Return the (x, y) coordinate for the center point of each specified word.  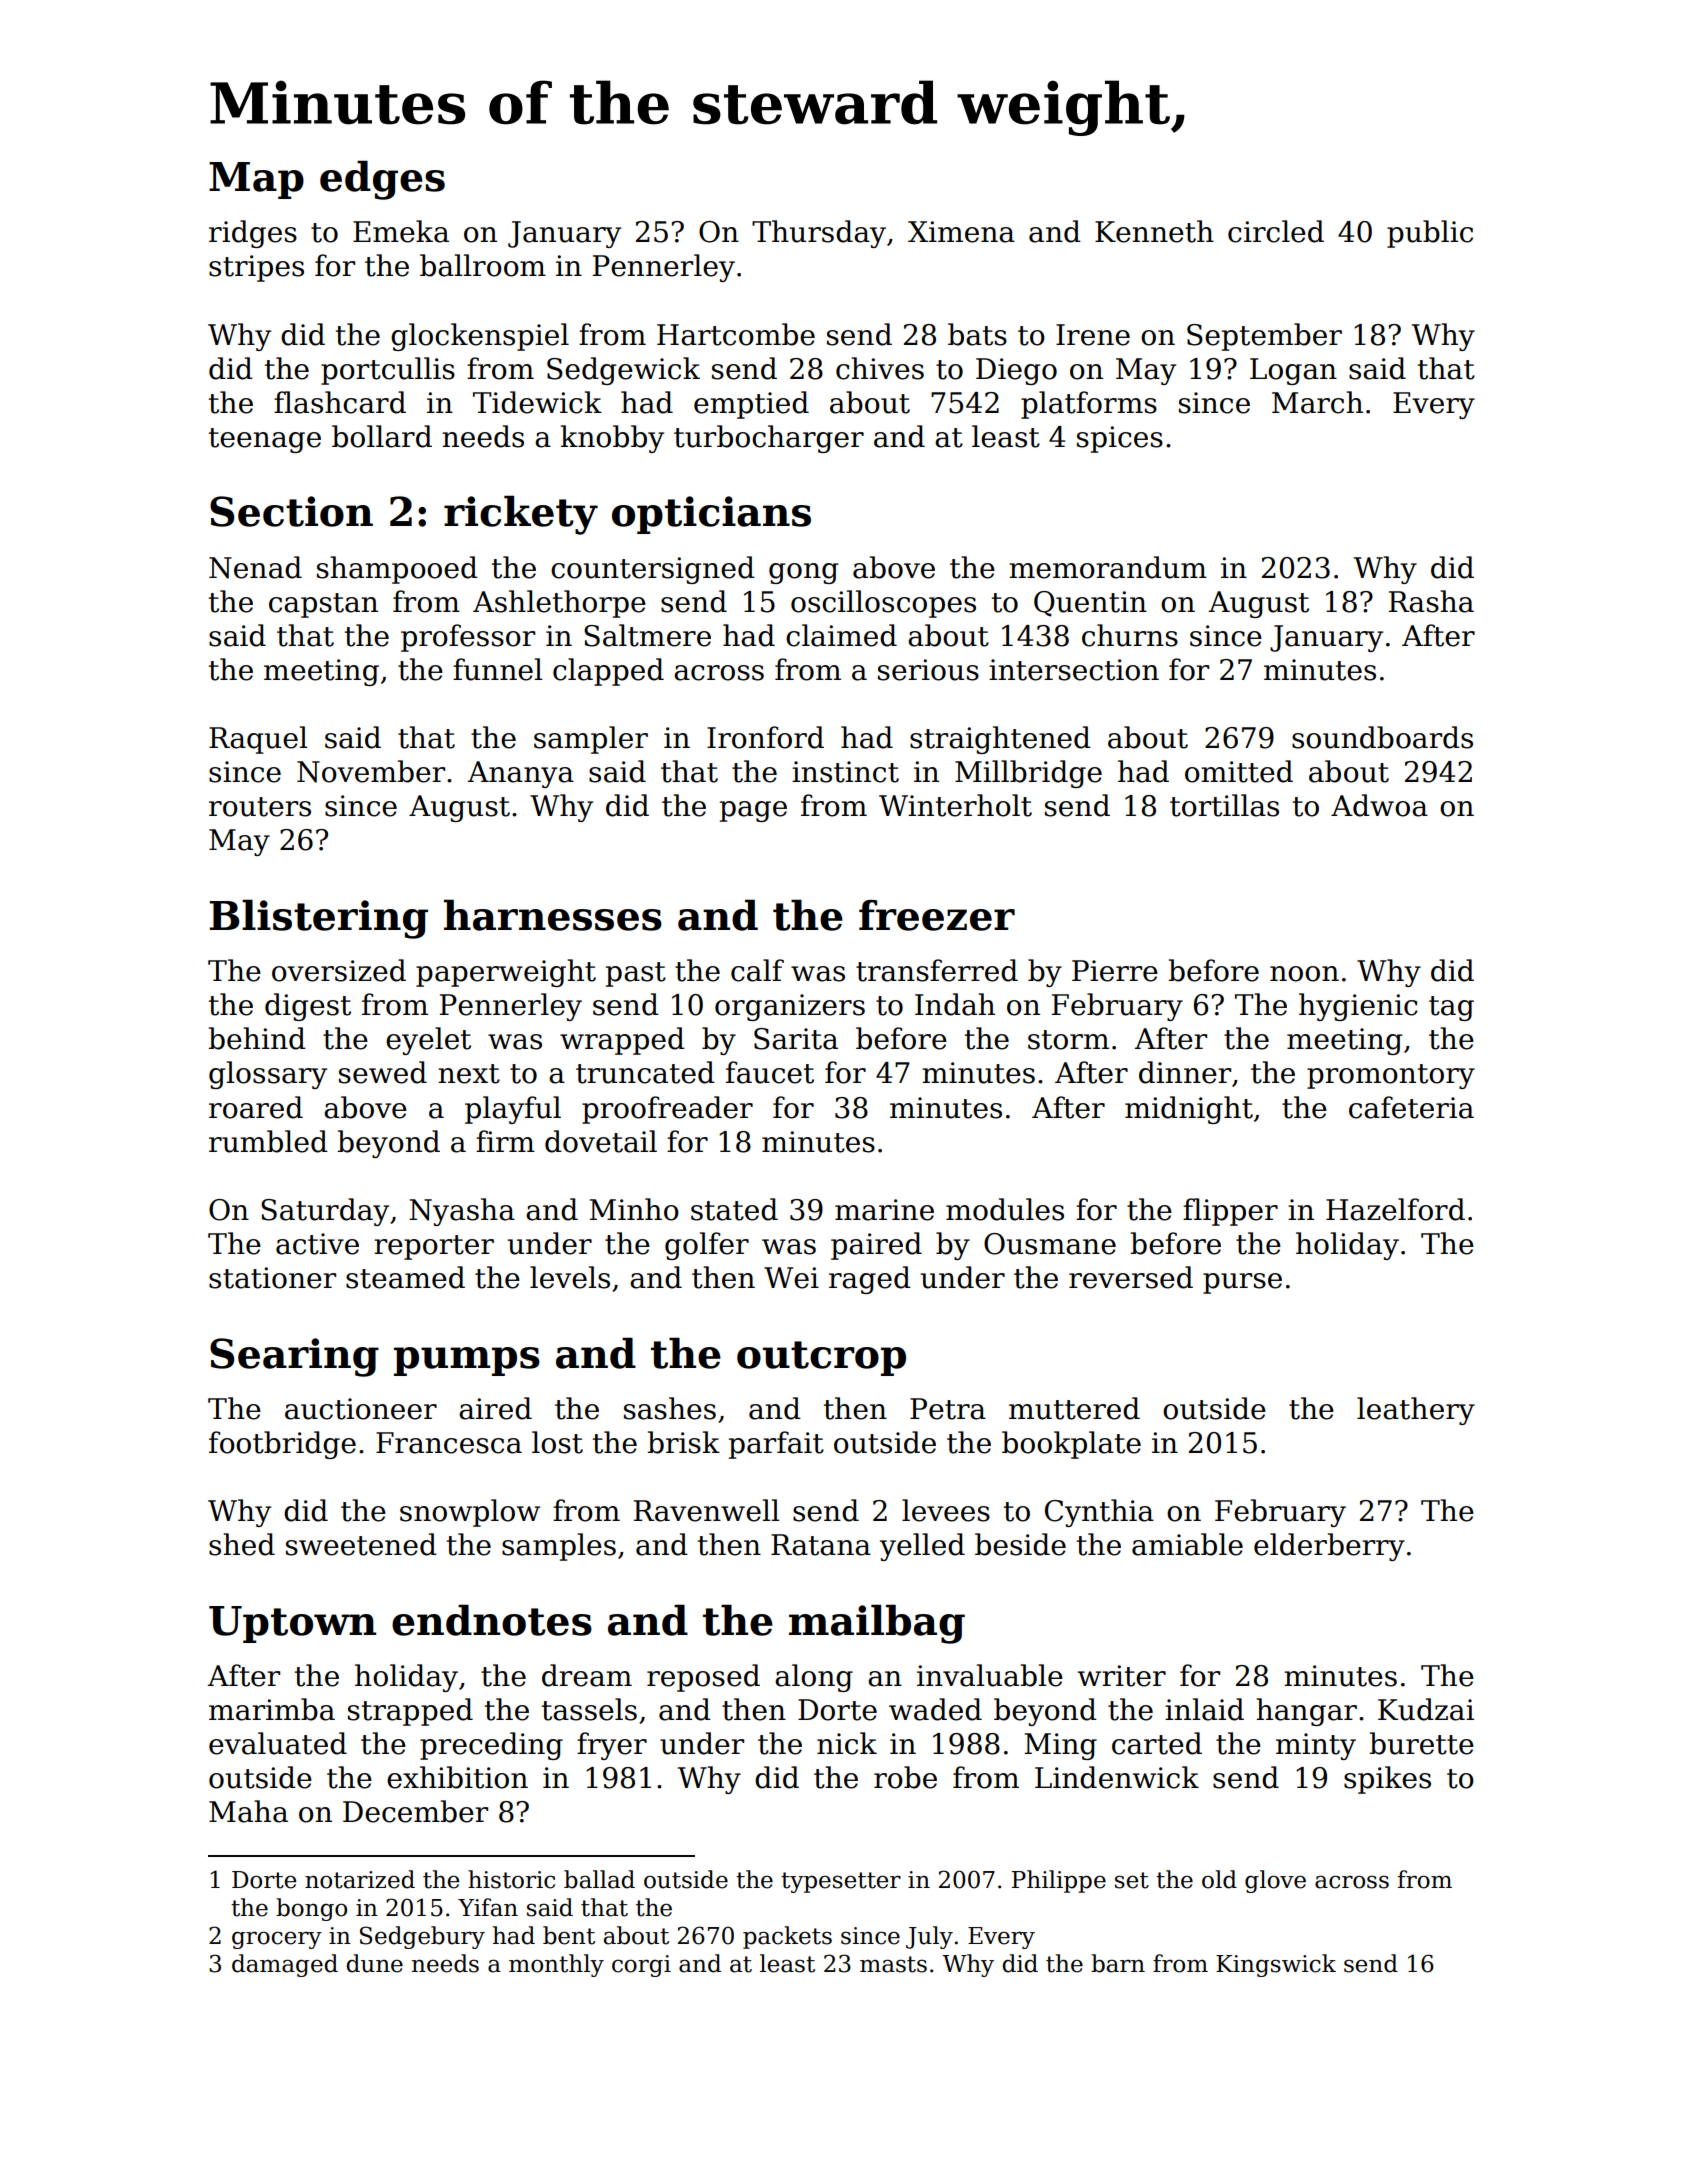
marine (884, 1210)
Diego (1016, 371)
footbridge (282, 1445)
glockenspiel (480, 337)
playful (513, 1110)
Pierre (1115, 971)
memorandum (1108, 567)
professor (468, 638)
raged (870, 1280)
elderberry (1329, 1547)
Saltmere (647, 635)
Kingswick (1276, 1965)
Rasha (1431, 601)
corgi (641, 1966)
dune (375, 1963)
